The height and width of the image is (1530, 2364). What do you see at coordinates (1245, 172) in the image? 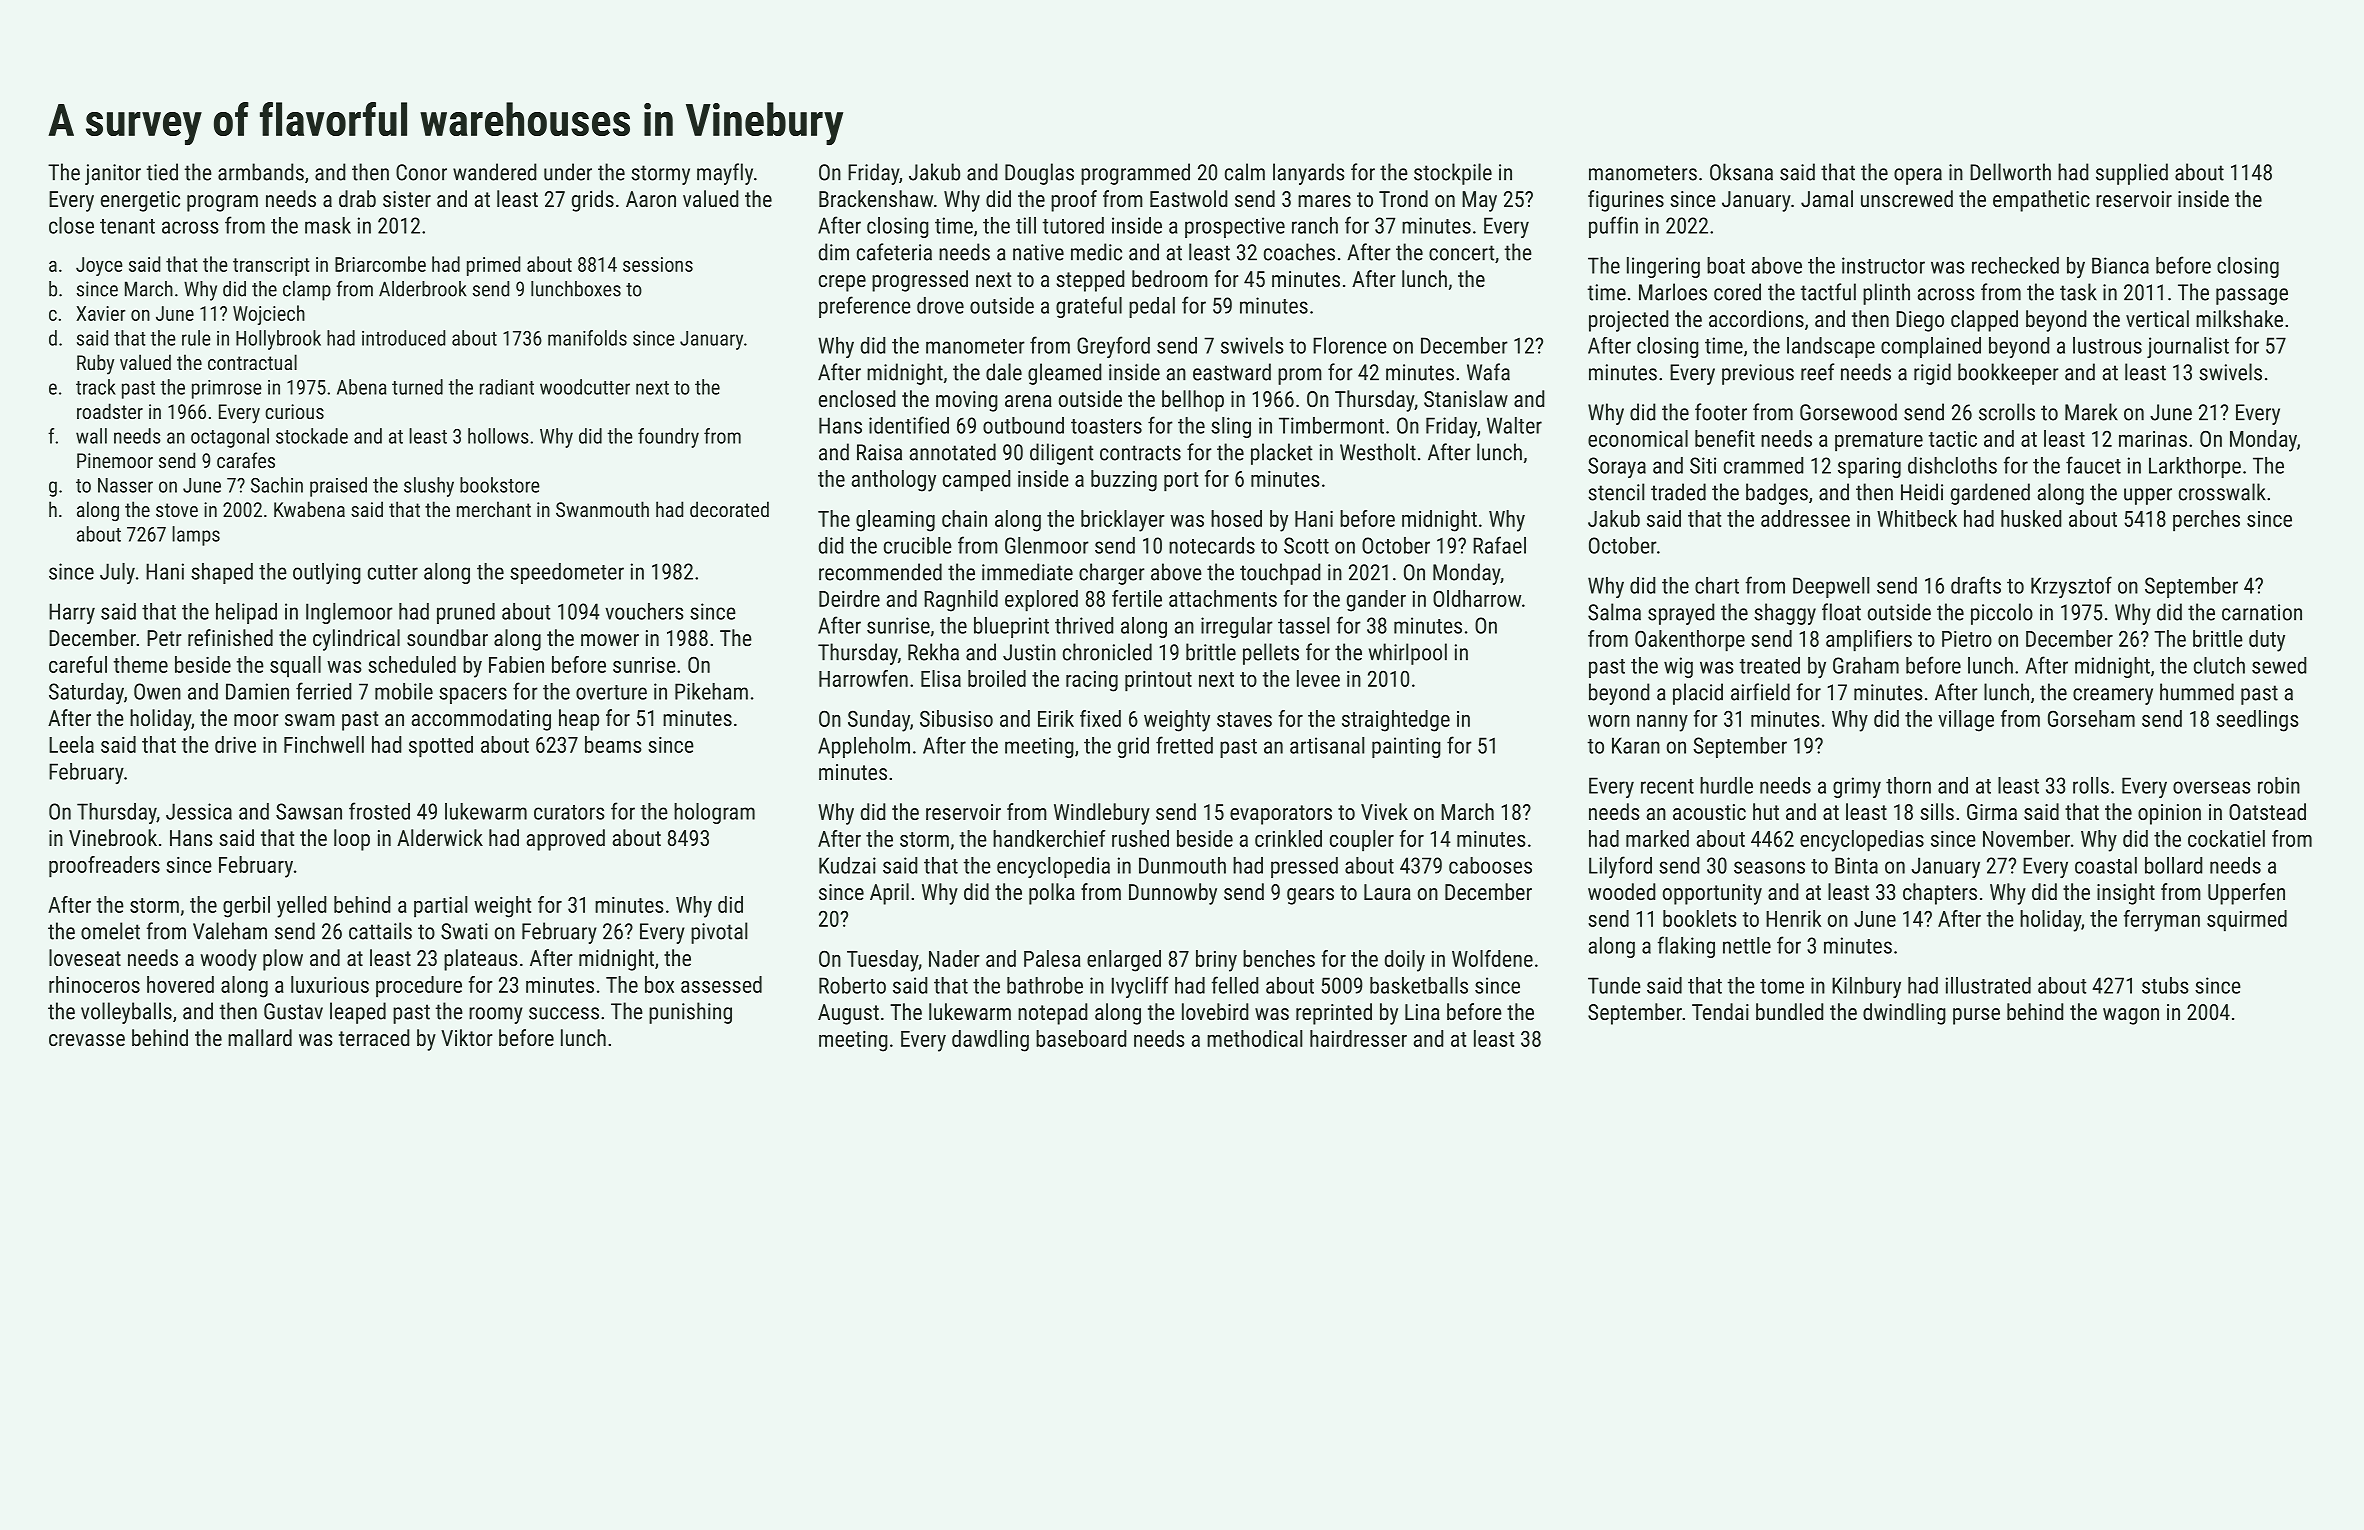
I see `calm` at bounding box center [1245, 172].
